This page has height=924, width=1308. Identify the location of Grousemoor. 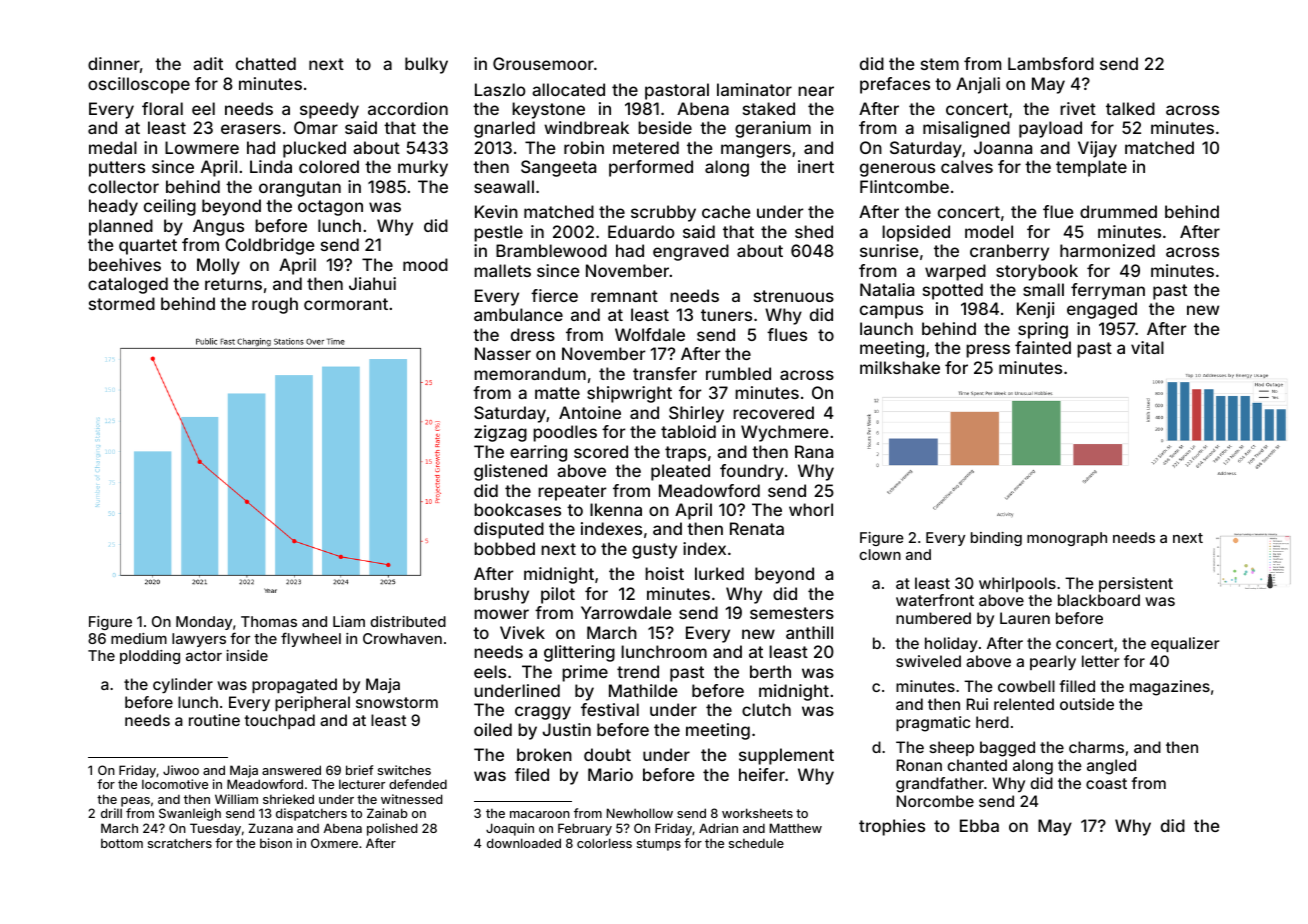
(543, 63).
